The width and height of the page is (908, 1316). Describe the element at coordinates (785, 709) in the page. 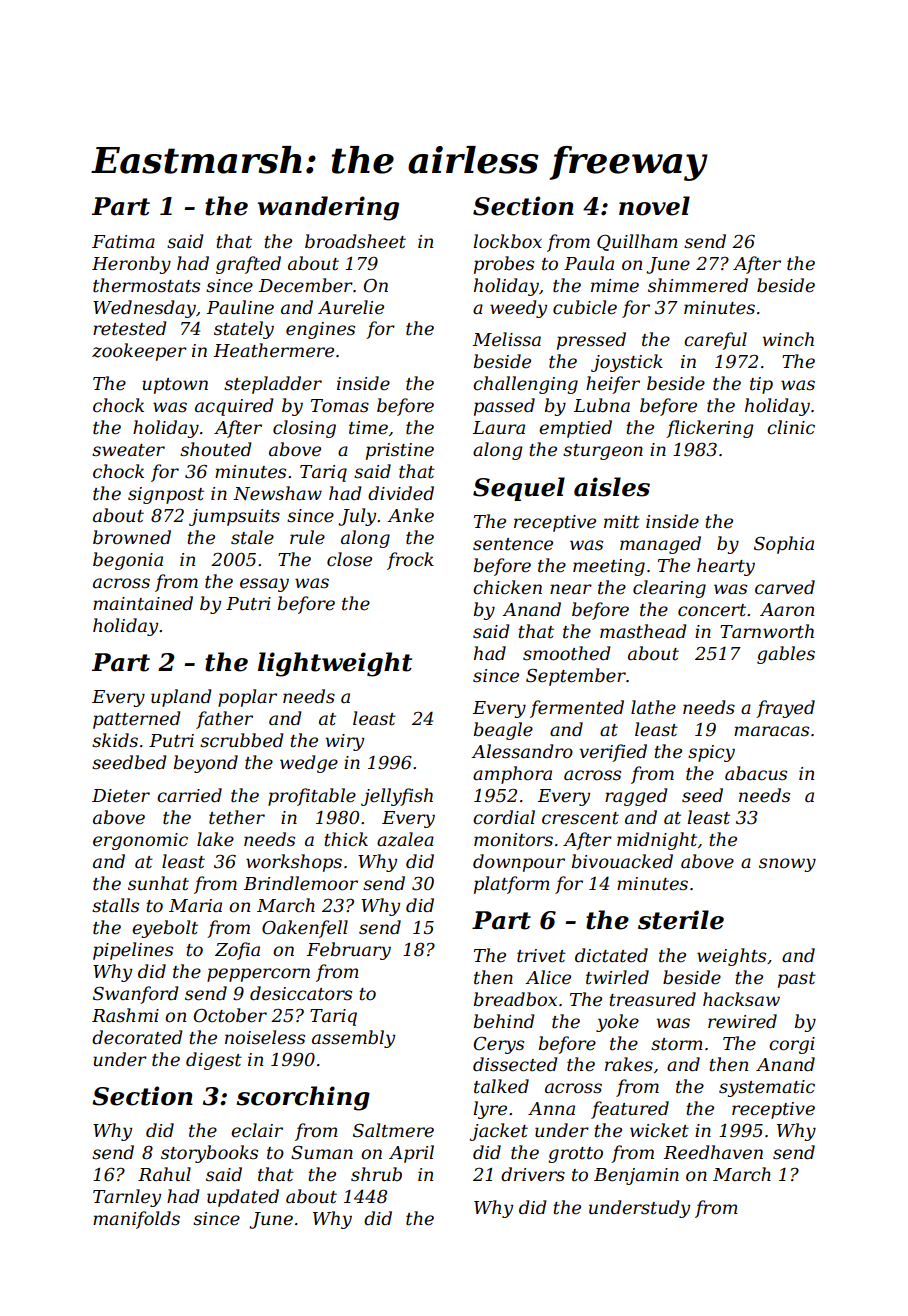

I see `frayed` at that location.
